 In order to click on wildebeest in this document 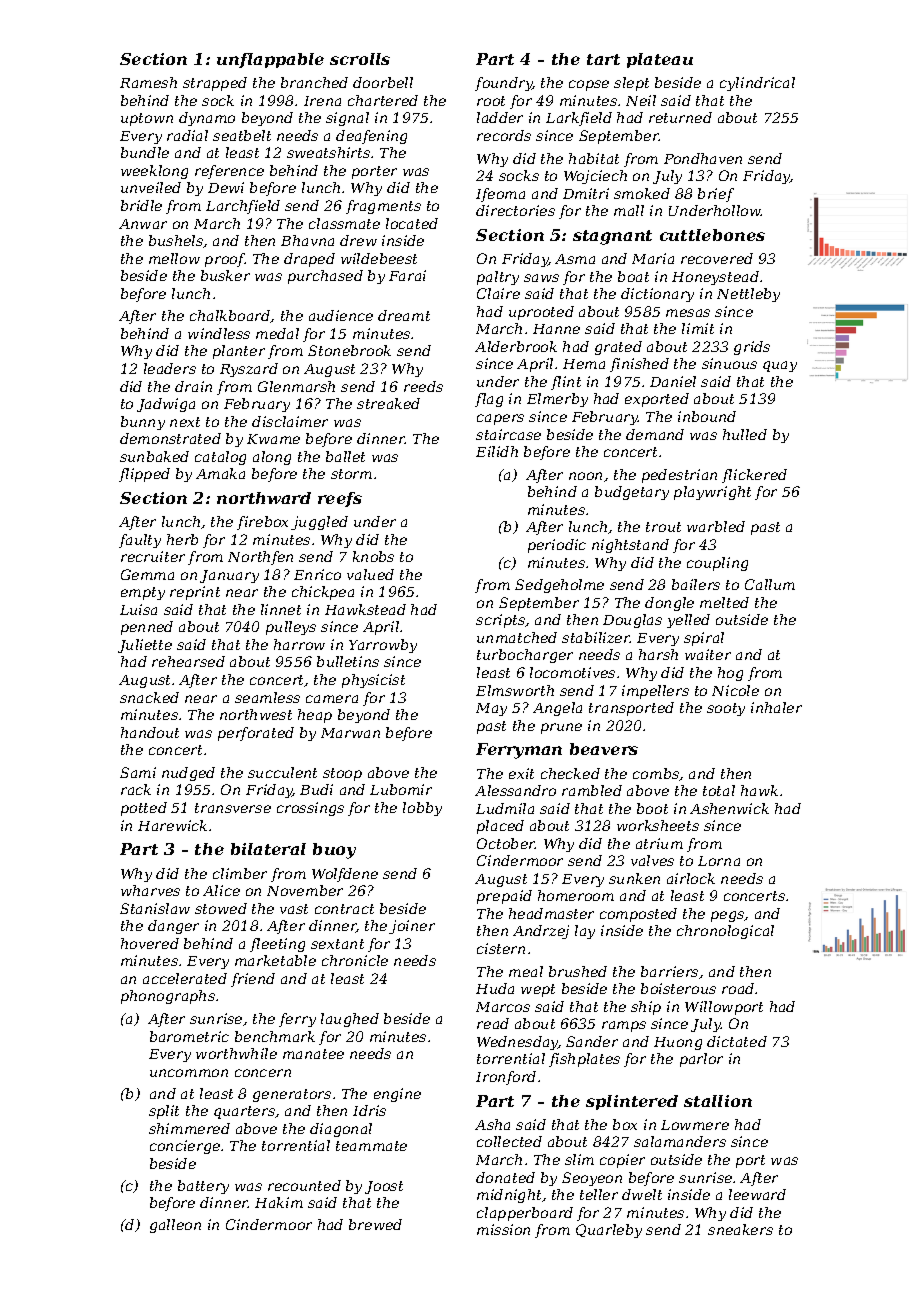, I will do `click(379, 258)`.
